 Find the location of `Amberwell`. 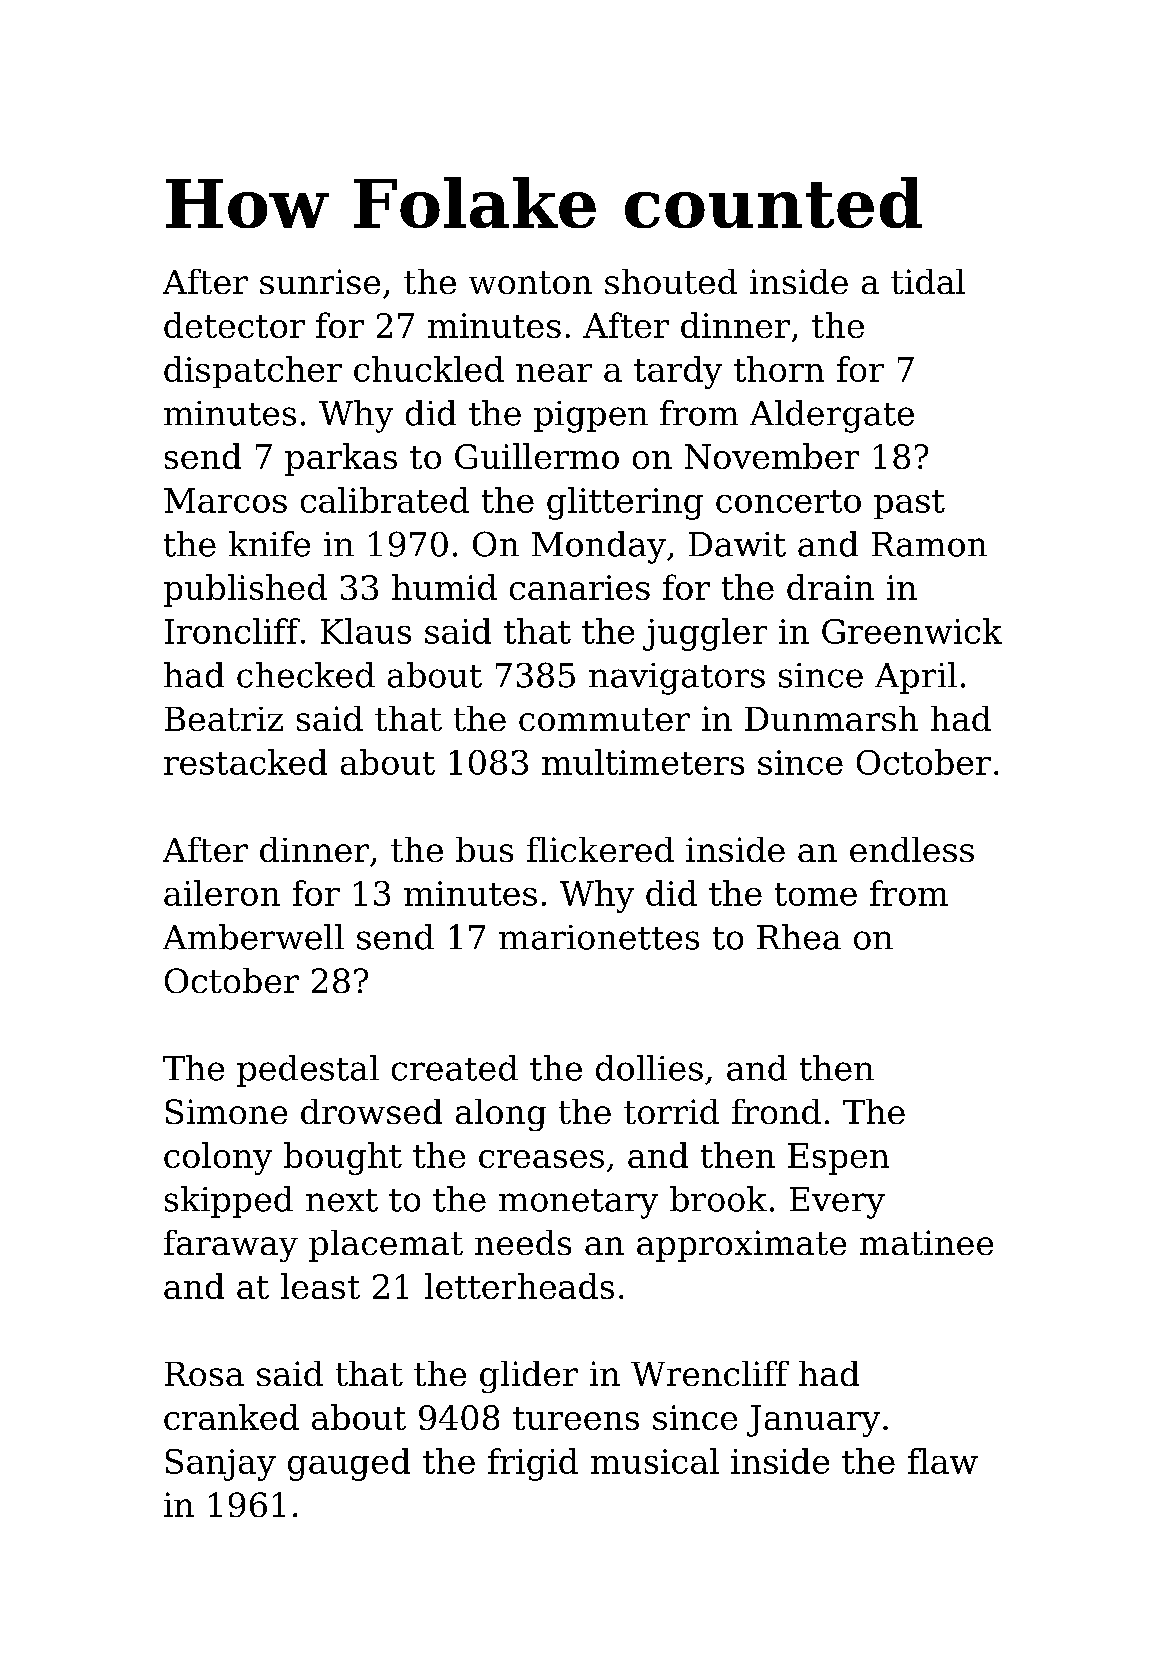

Amberwell is located at coordinates (253, 937).
